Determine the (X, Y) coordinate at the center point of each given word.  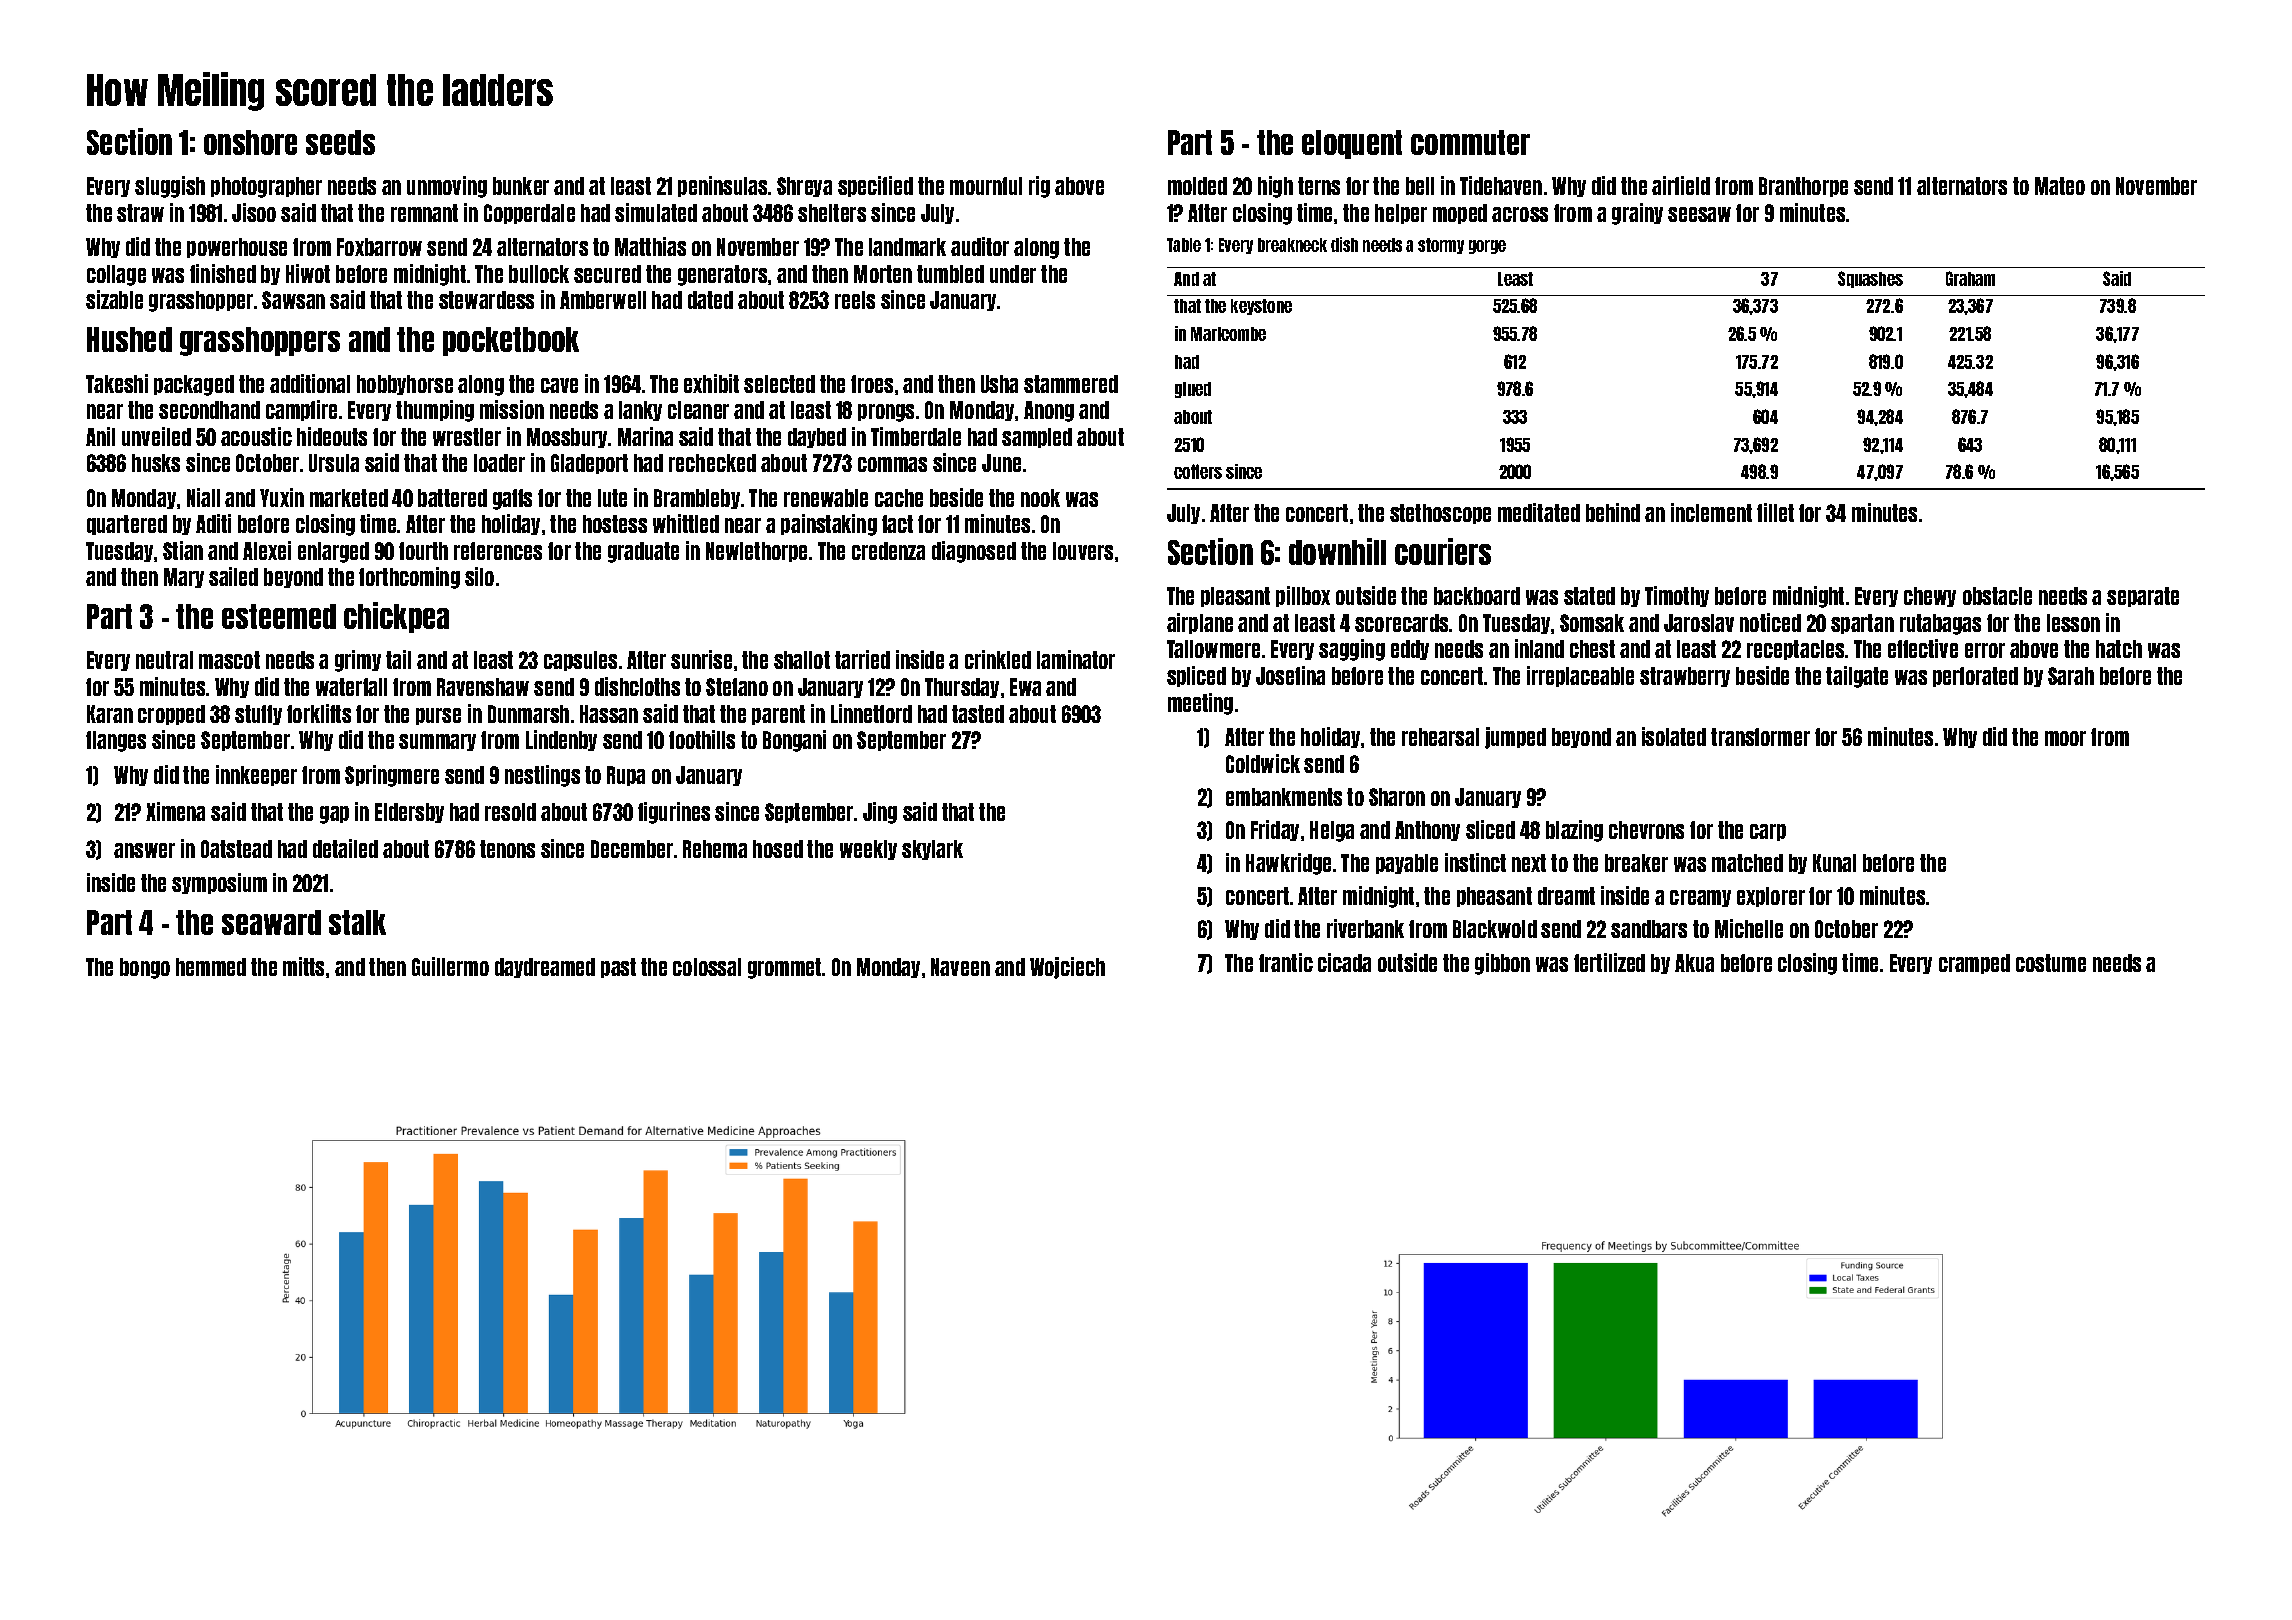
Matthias (650, 246)
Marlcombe (1228, 334)
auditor (980, 246)
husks (156, 463)
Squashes (1870, 279)
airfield (1681, 185)
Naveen (960, 967)
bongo (145, 968)
